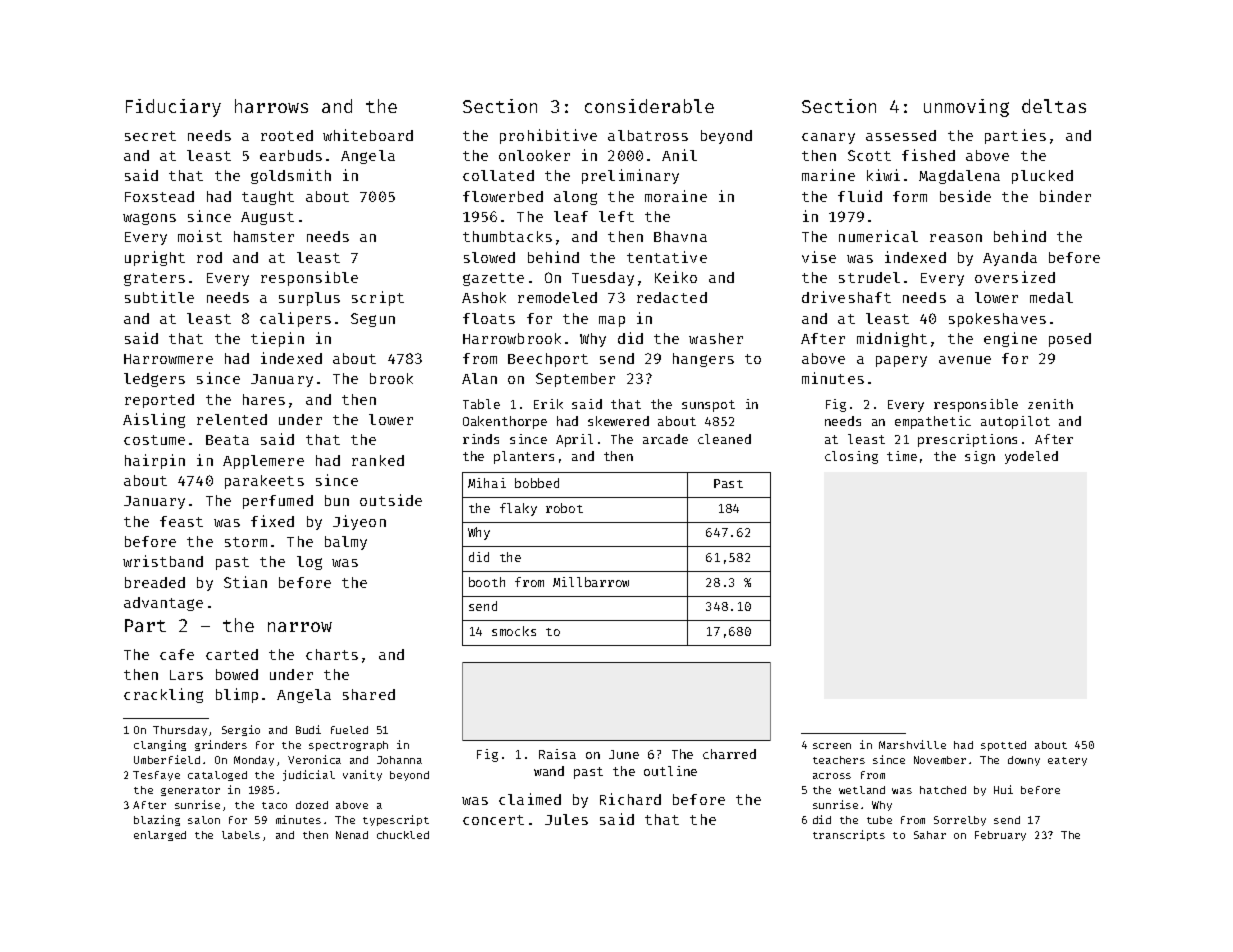  Describe the element at coordinates (514, 631) in the document. I see `smocks` at that location.
